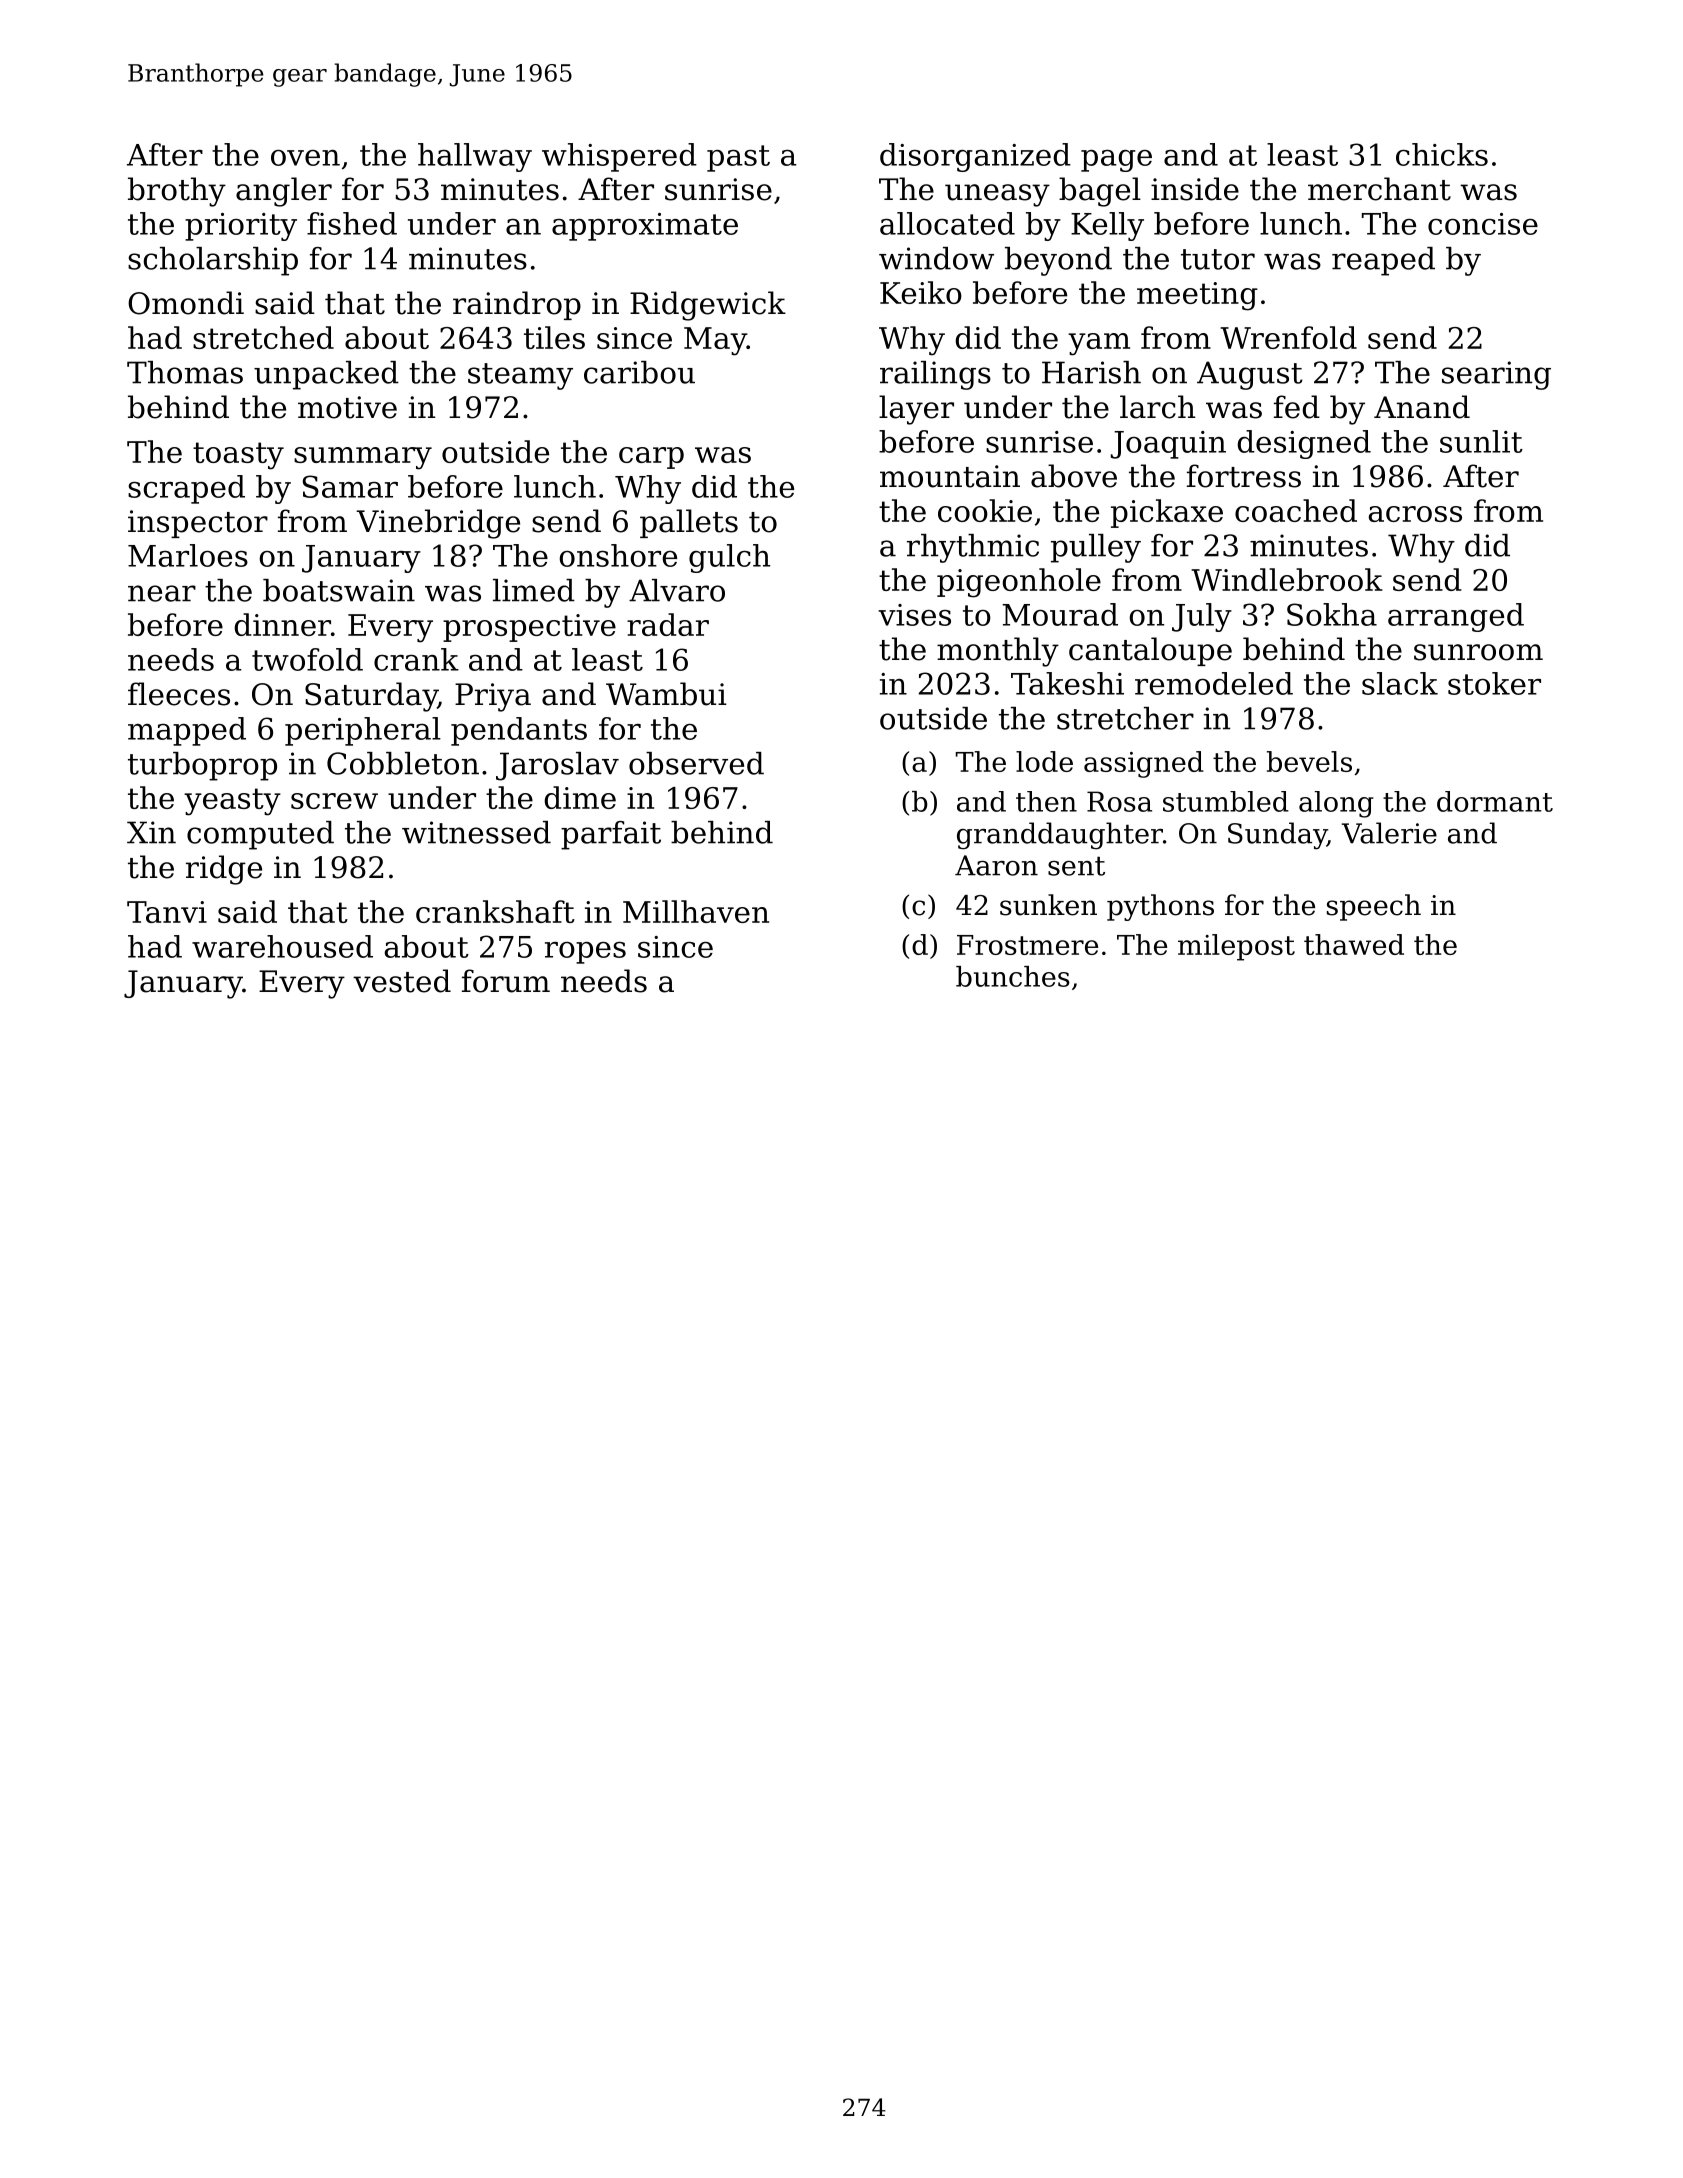 The width and height of the screenshot is (1683, 2178). Describe the element at coordinates (1422, 407) in the screenshot. I see `Anand` at that location.
